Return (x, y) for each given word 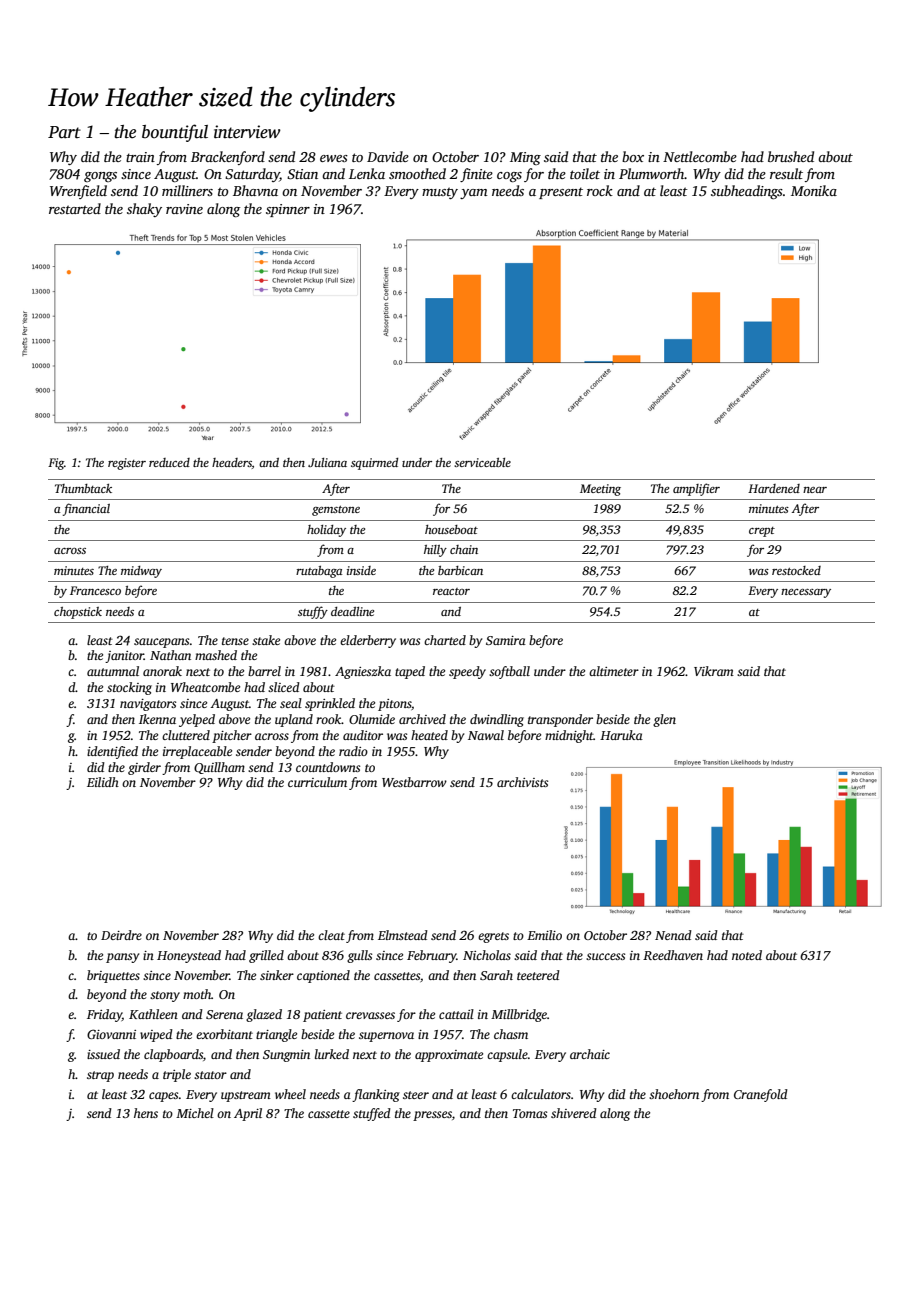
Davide (388, 156)
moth (197, 994)
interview (247, 132)
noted (747, 955)
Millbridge (519, 1015)
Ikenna (157, 719)
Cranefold (761, 1095)
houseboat (451, 529)
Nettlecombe (700, 156)
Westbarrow (414, 782)
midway (141, 572)
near (815, 490)
